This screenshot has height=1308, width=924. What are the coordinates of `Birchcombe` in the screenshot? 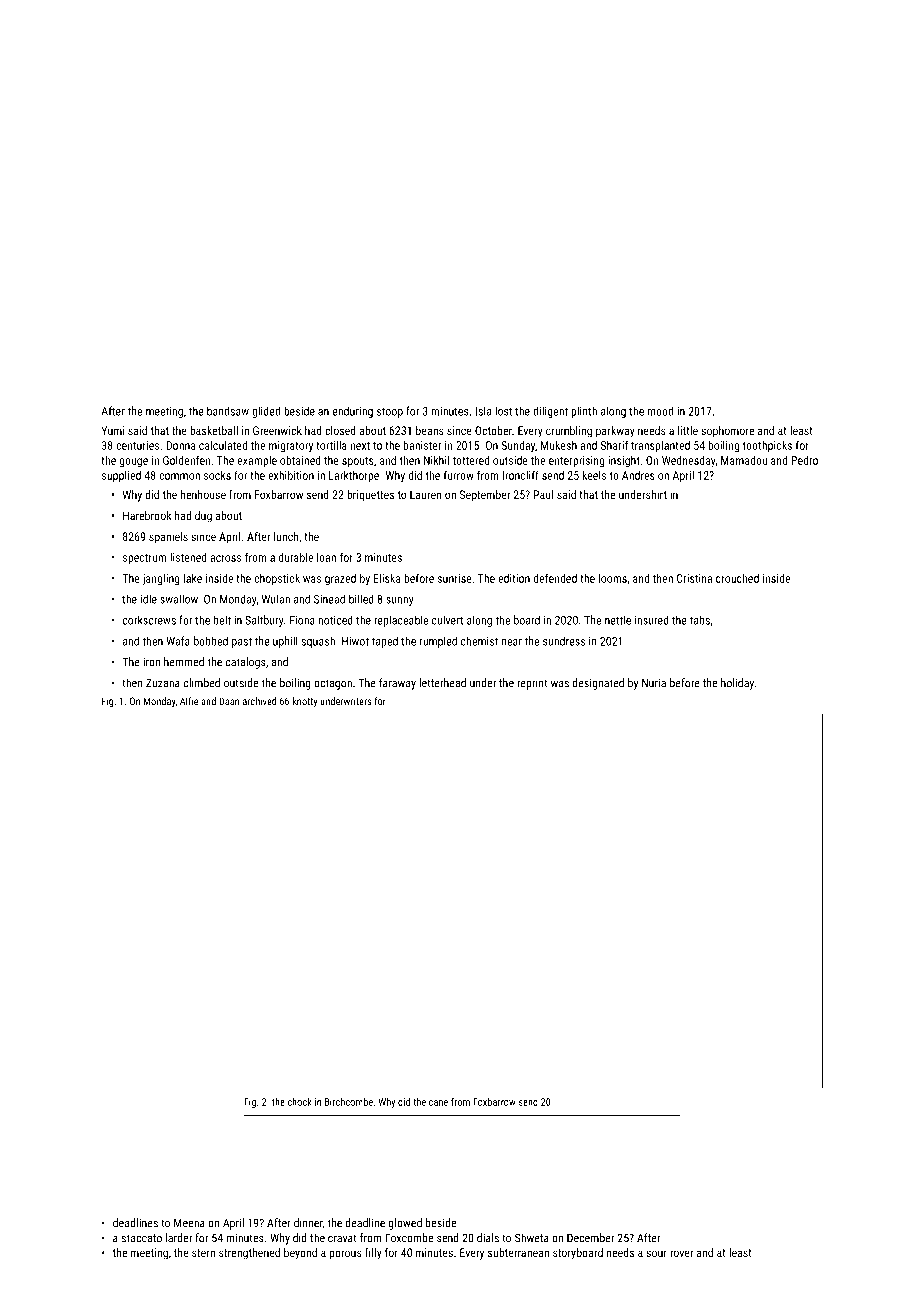 It's located at (349, 1102).
